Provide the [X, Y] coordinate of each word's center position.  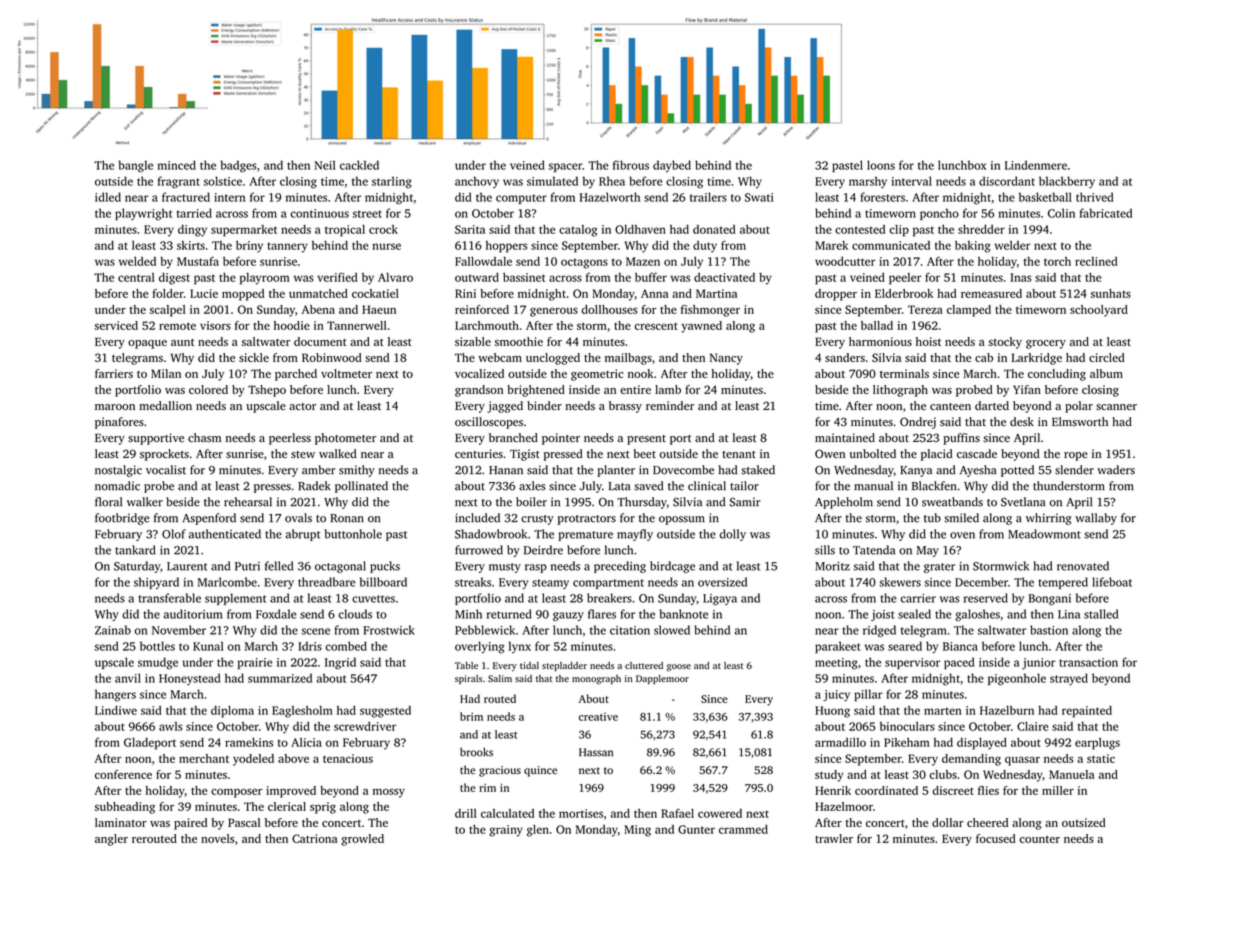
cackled [359, 165]
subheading [125, 808]
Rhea [612, 181]
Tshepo [267, 391]
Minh [468, 614]
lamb [668, 389]
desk [1022, 421]
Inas [1020, 277]
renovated [1083, 566]
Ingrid [340, 663]
